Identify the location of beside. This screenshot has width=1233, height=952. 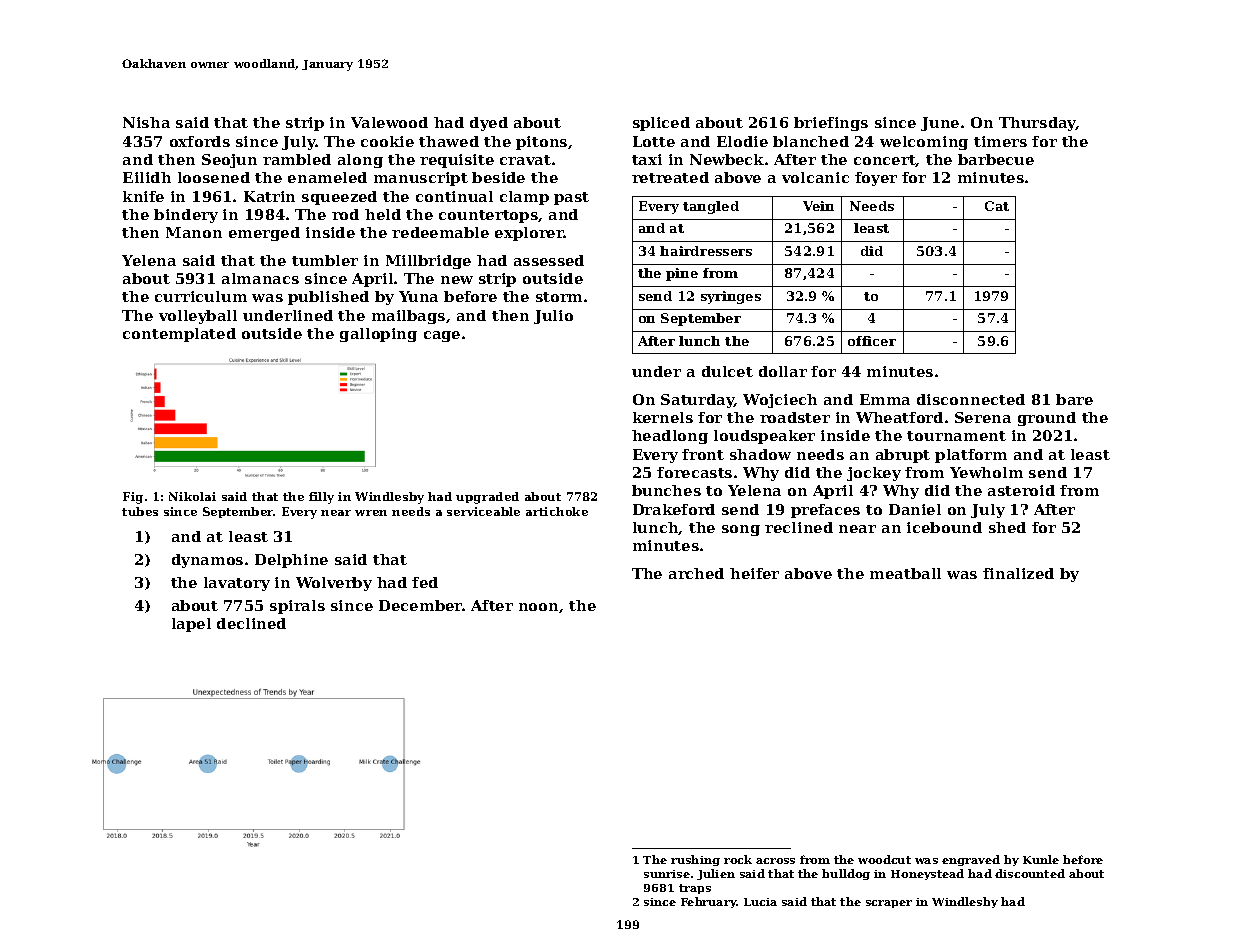
(498, 177).
